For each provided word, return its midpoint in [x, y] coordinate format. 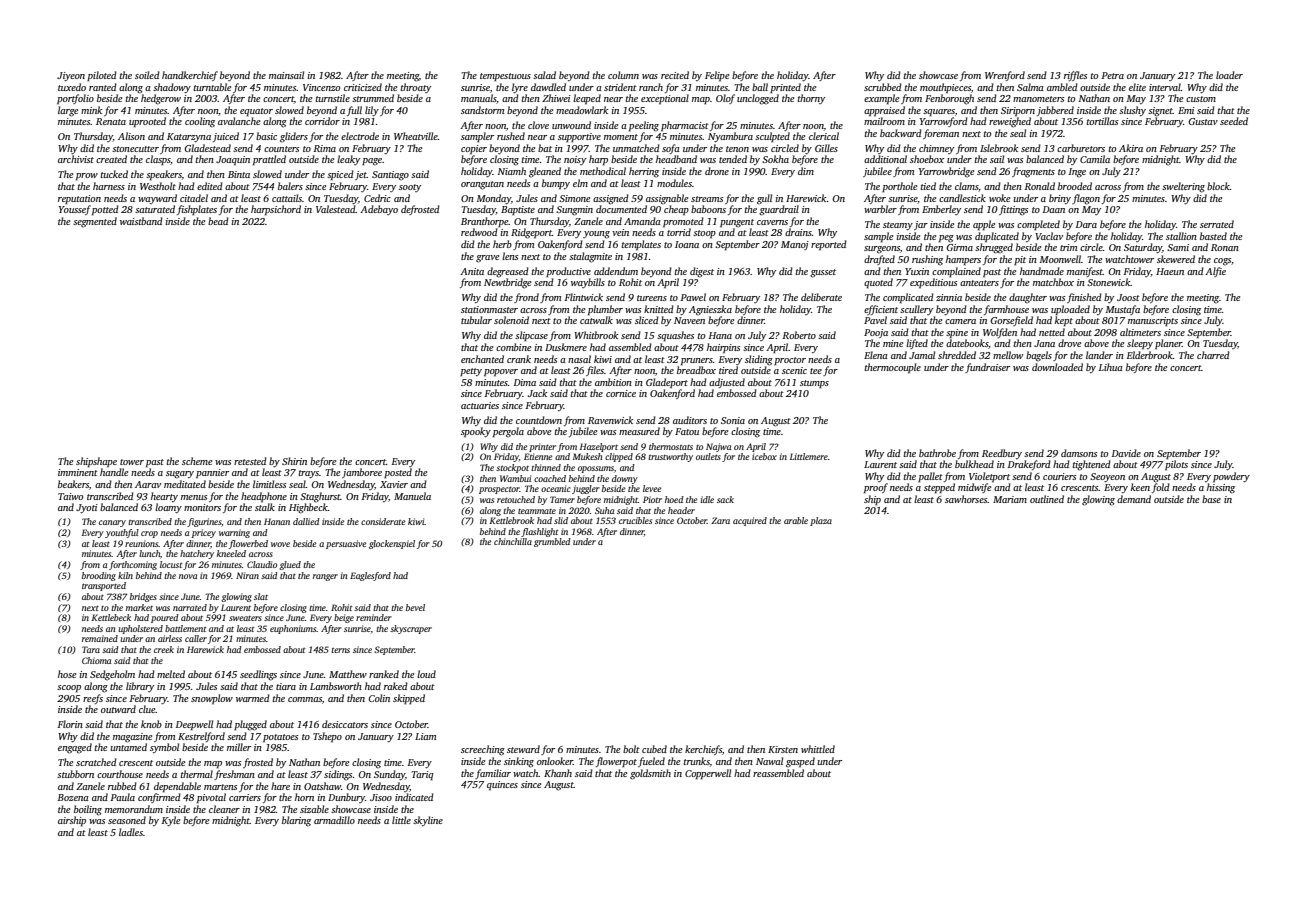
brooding [99, 576]
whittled [818, 749]
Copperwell [708, 774]
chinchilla [513, 541]
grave [487, 259]
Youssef [74, 210]
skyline [428, 821]
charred [1213, 355]
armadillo [334, 820]
